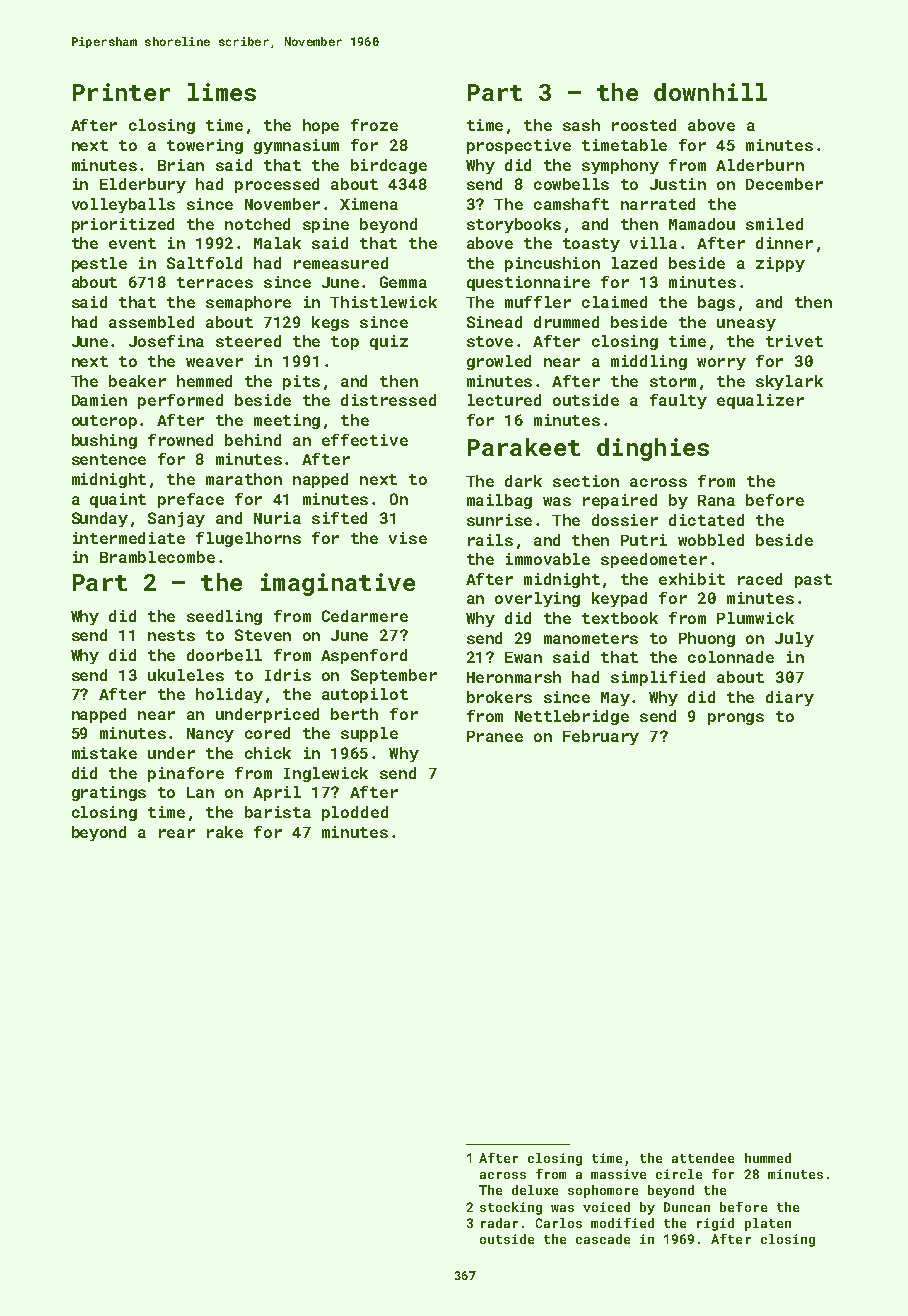  I want to click on radar, so click(499, 1223).
